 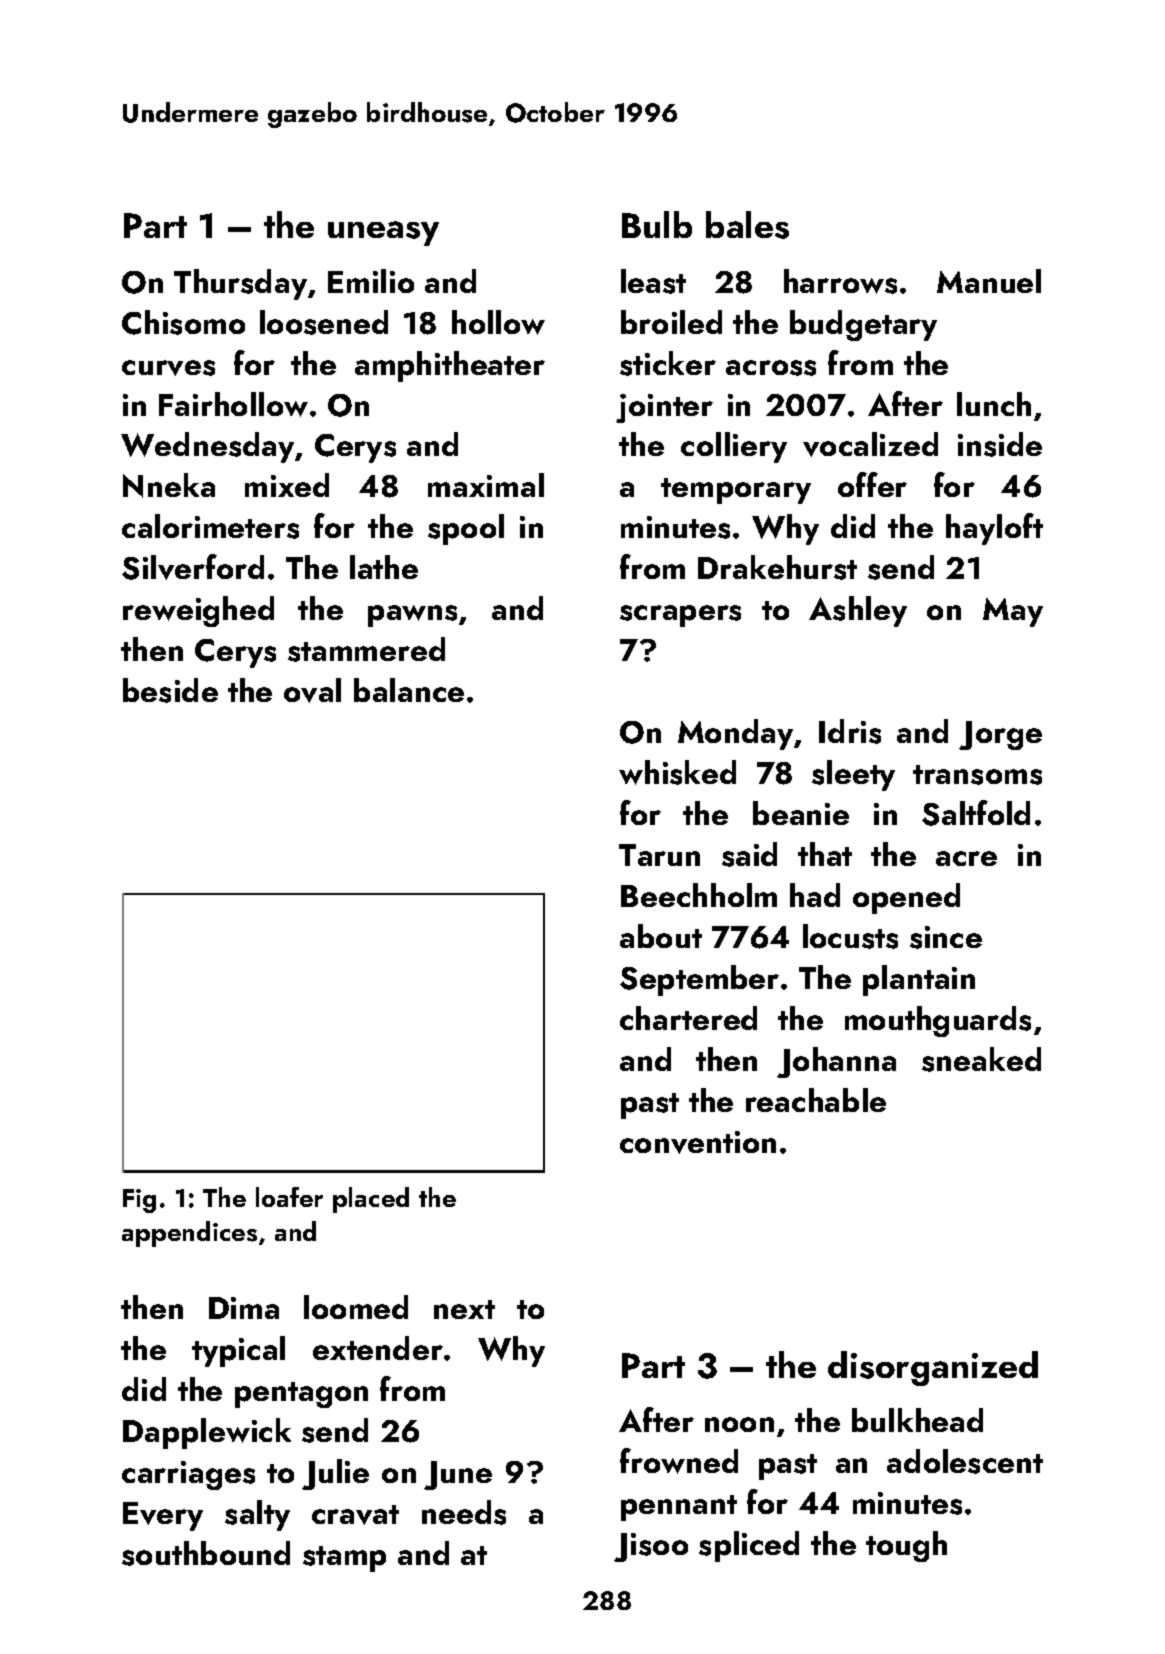 I want to click on adolescent, so click(x=965, y=1461).
